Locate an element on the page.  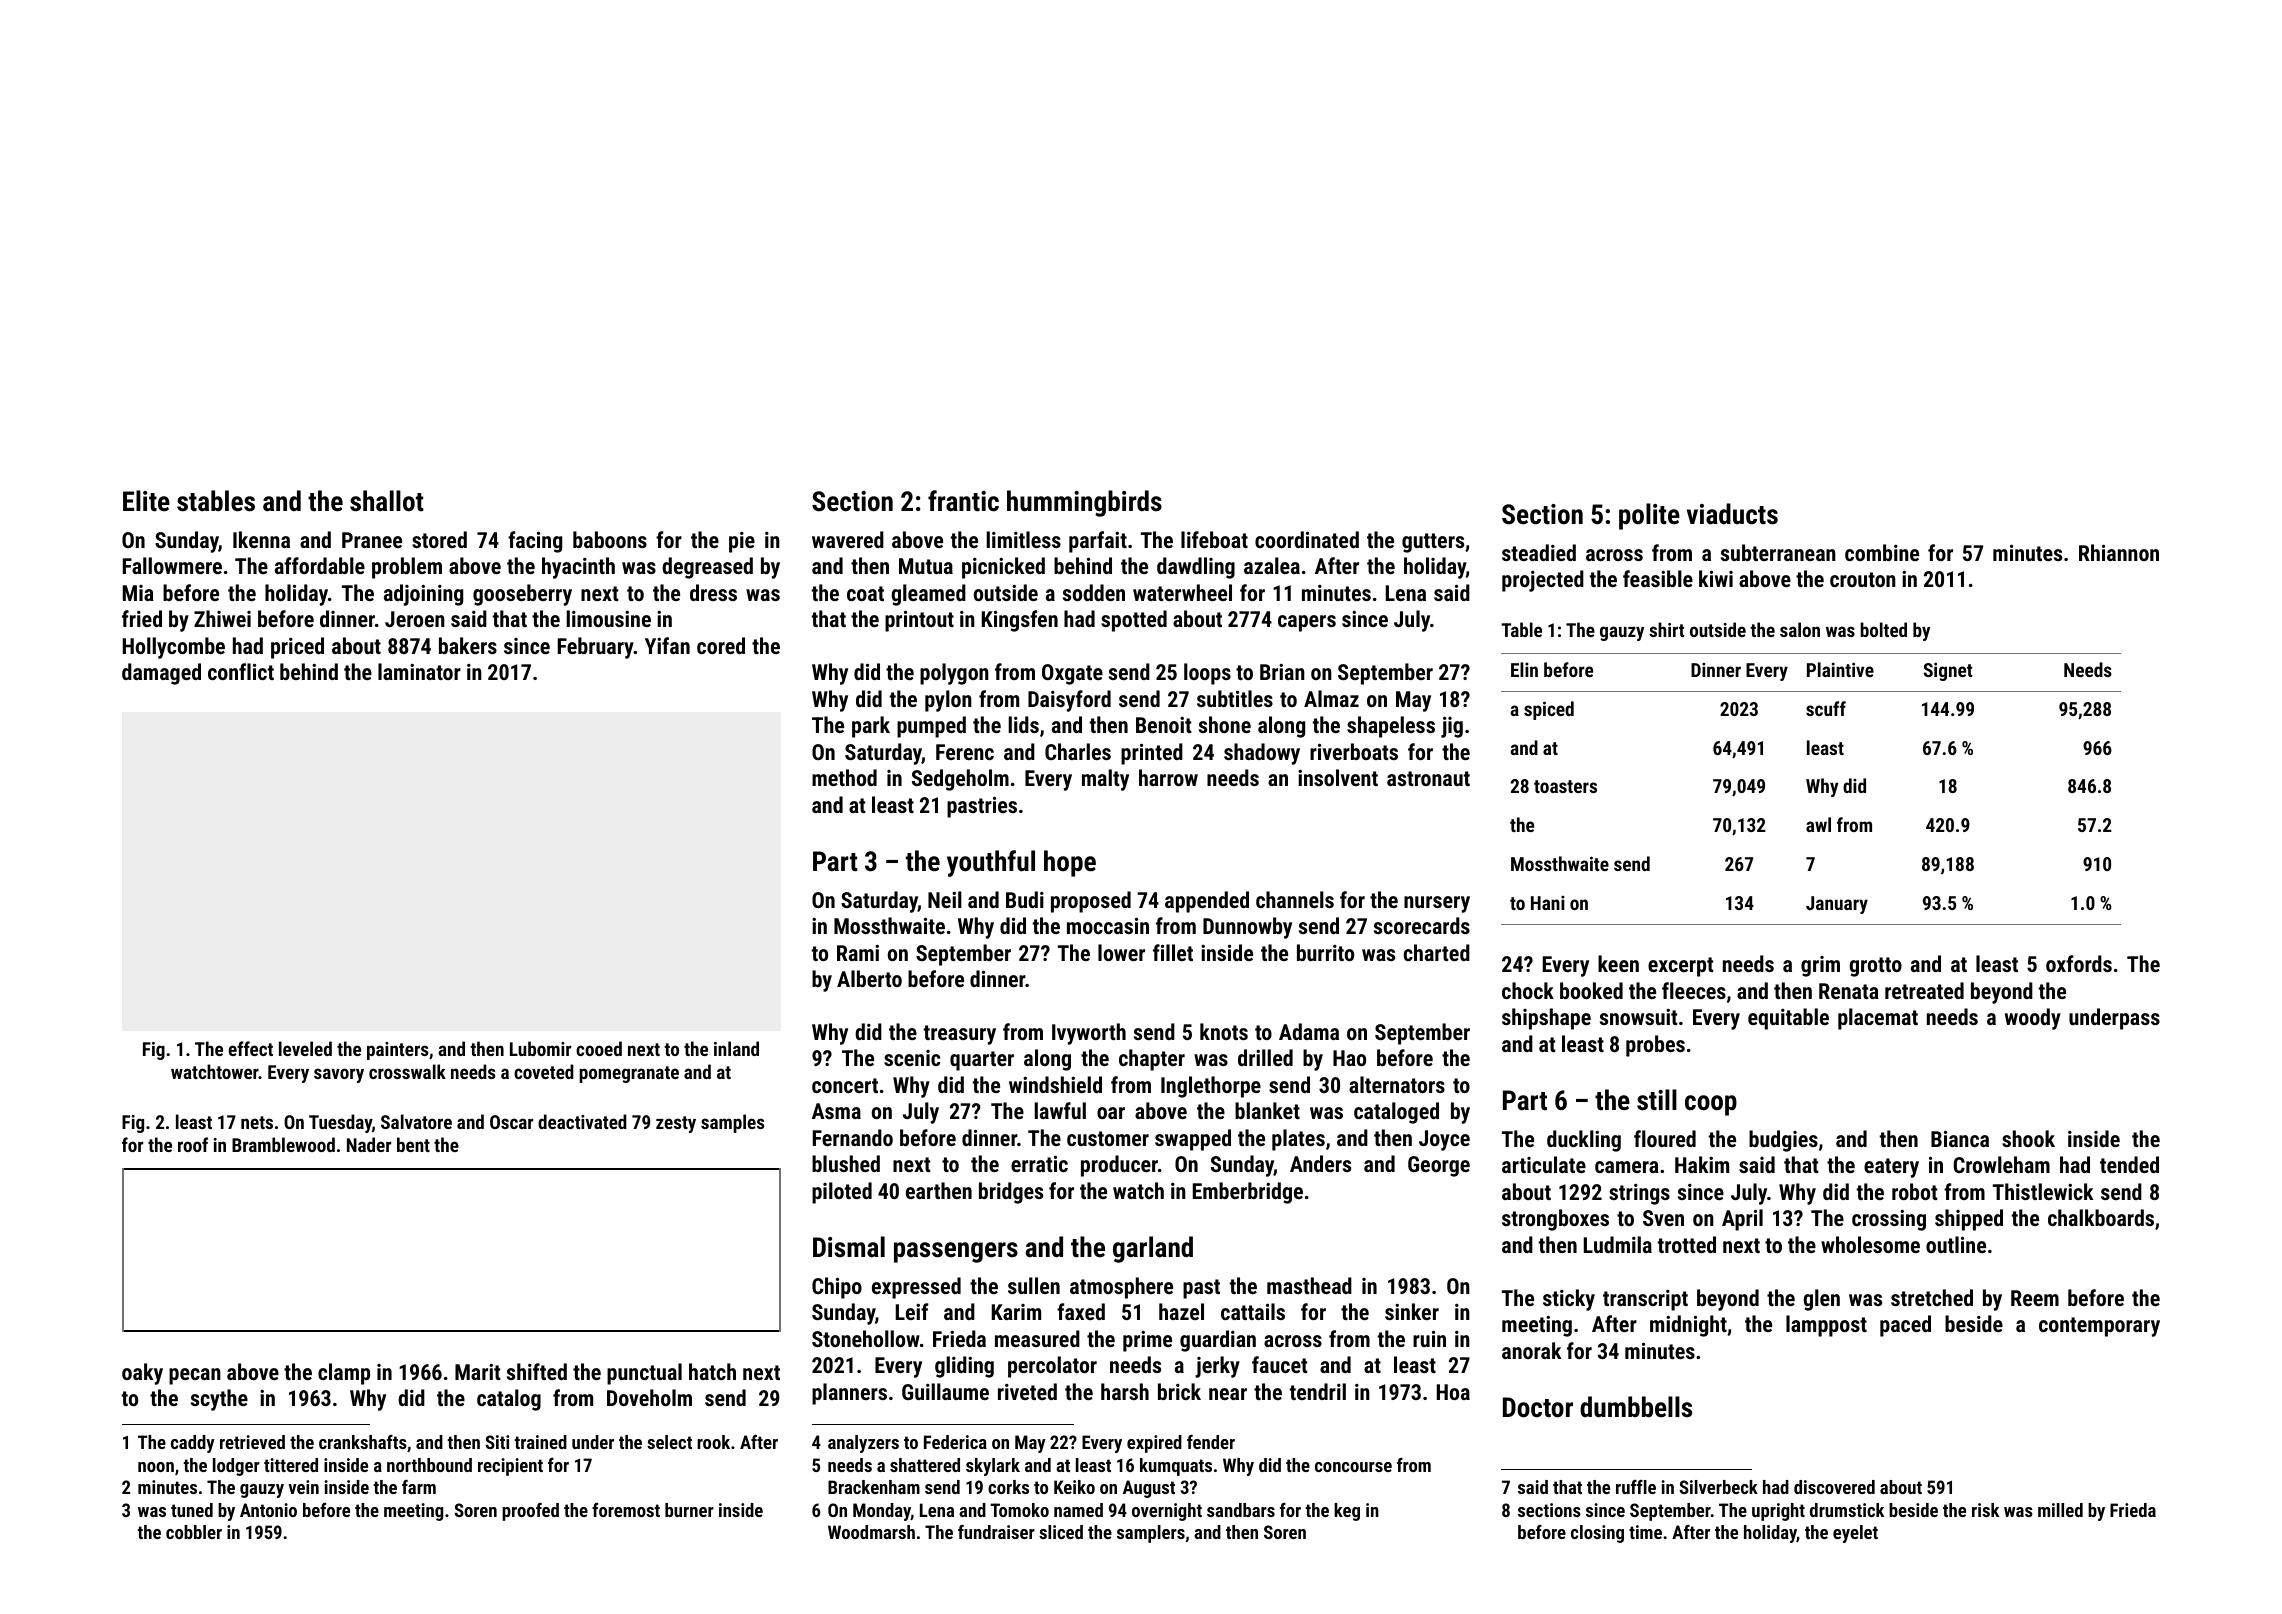
shallot is located at coordinates (387, 501).
